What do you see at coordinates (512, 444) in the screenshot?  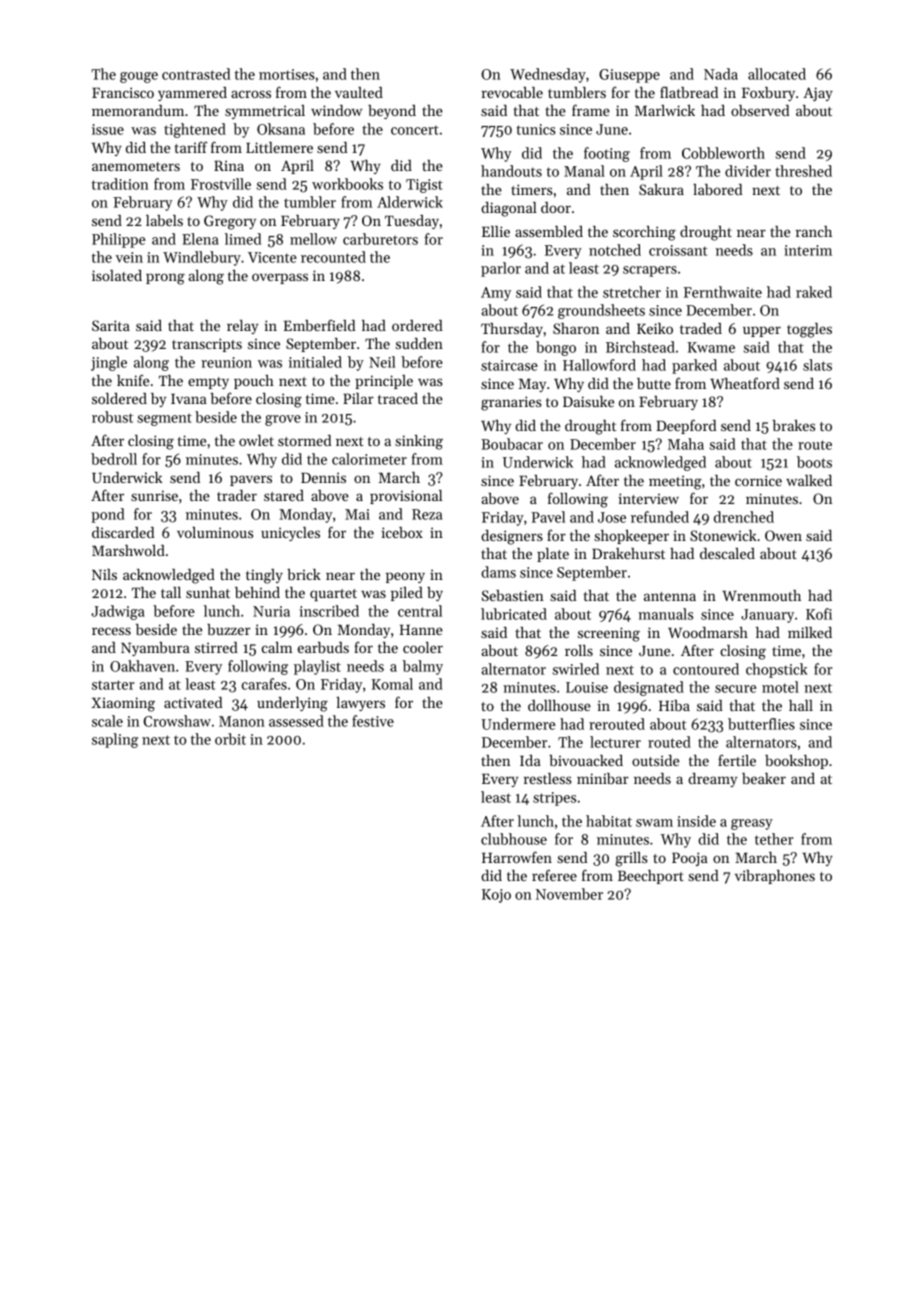 I see `Boubacar` at bounding box center [512, 444].
